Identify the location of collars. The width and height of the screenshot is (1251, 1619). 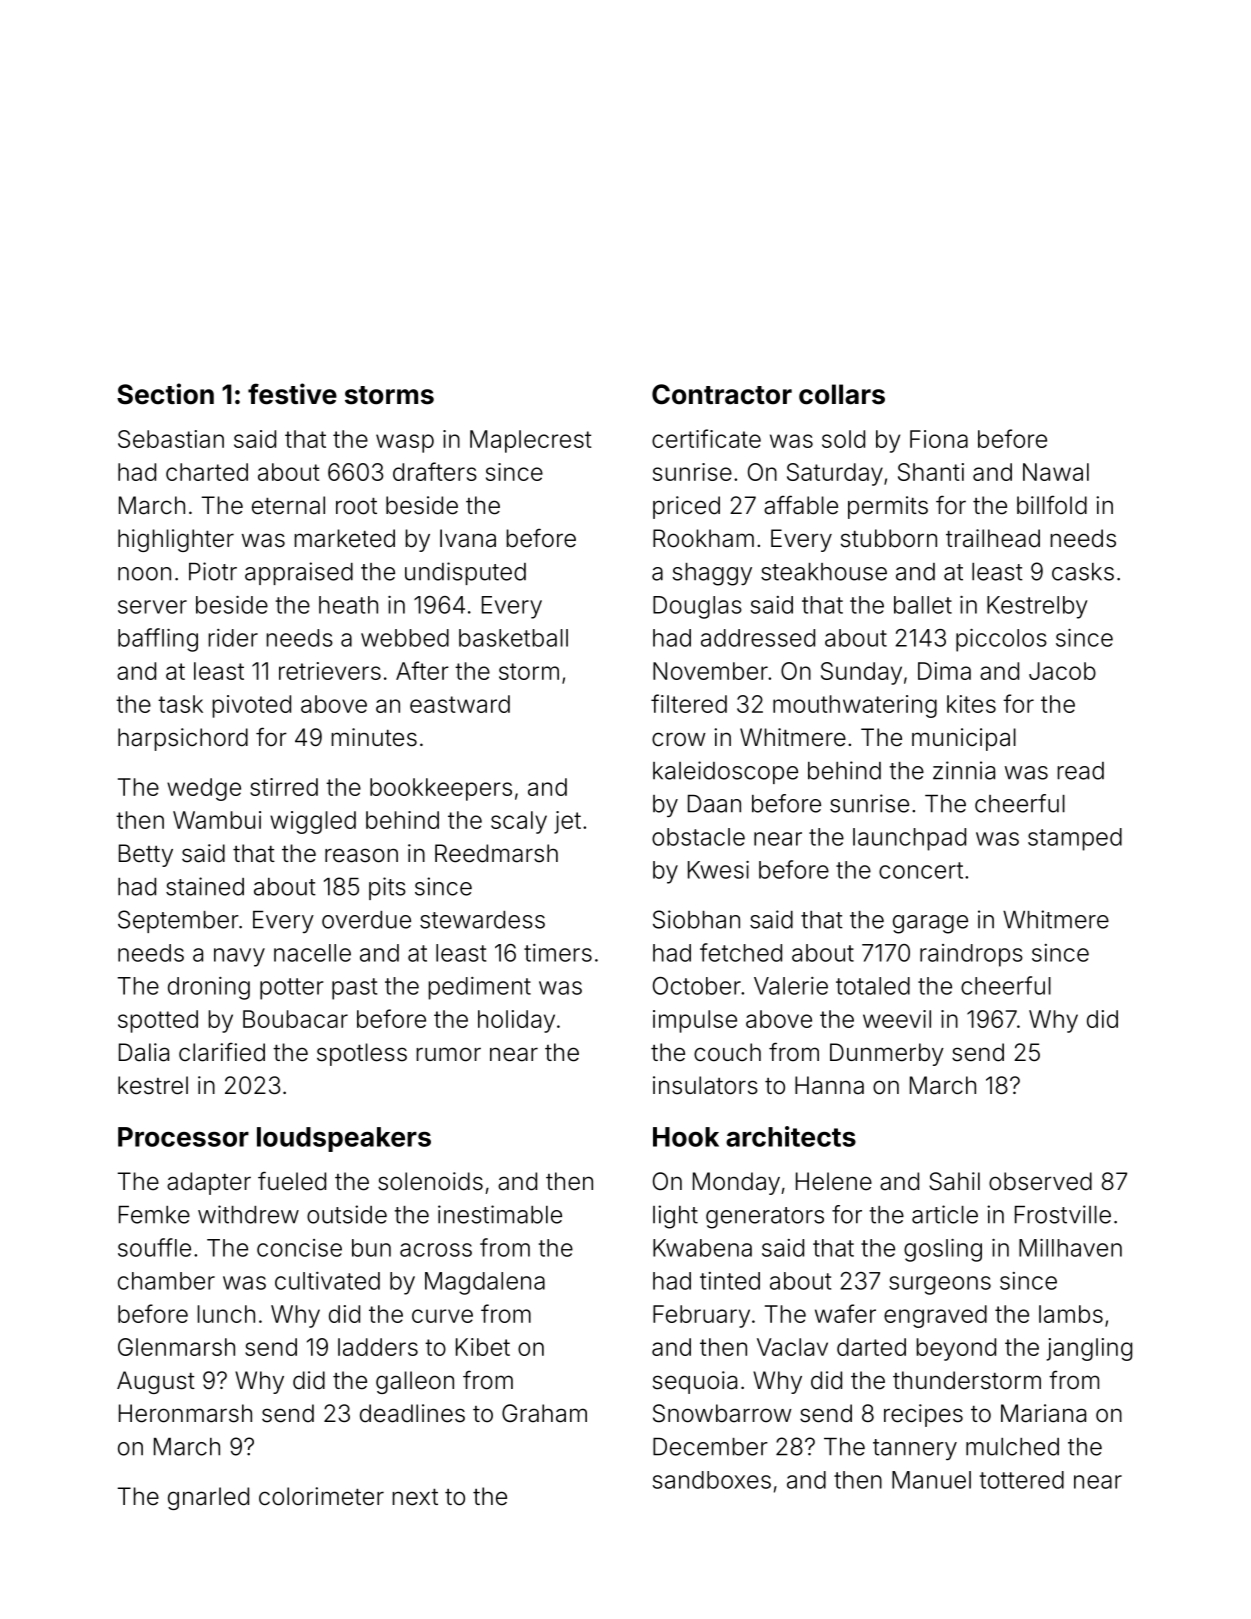
(842, 394).
